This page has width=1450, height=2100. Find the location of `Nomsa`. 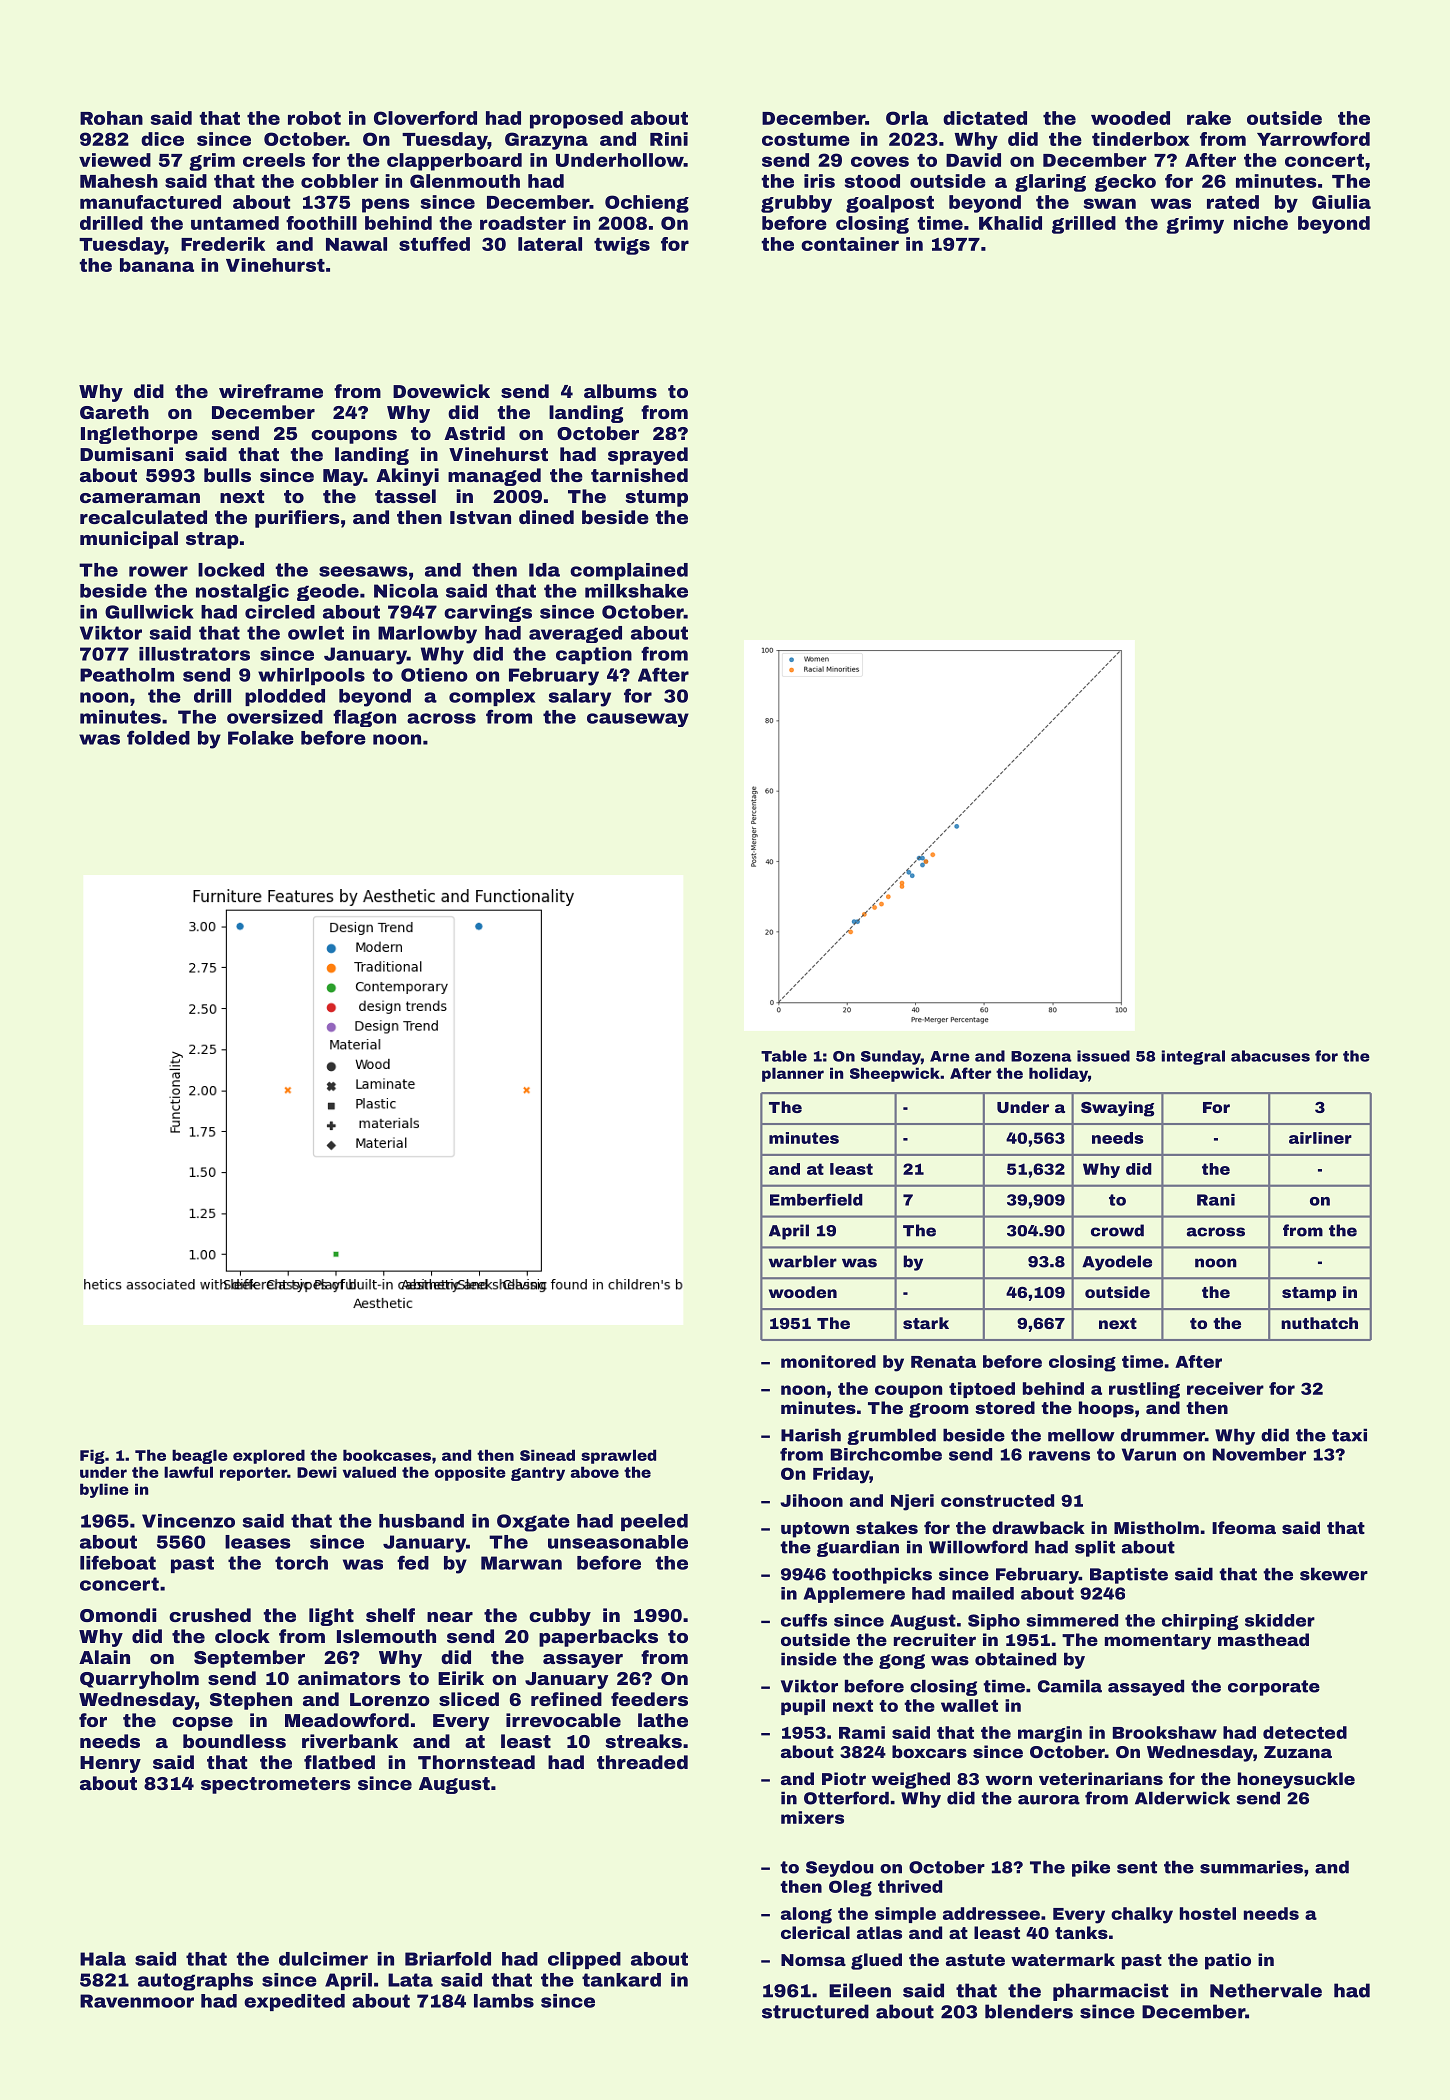

Nomsa is located at coordinates (813, 1960).
